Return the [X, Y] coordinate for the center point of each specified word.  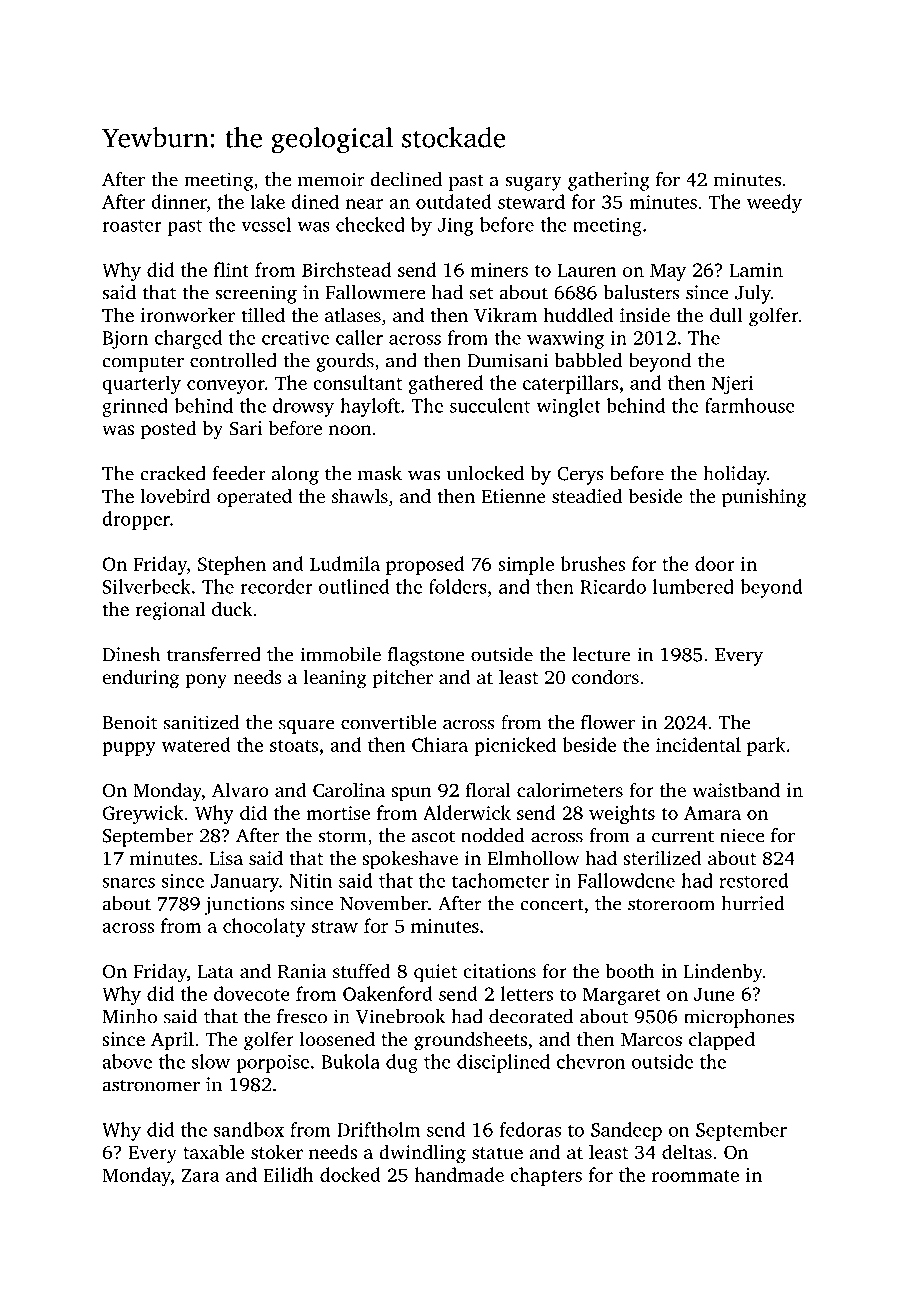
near [364, 204]
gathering [609, 181]
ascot [433, 836]
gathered [445, 384]
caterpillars [570, 384]
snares [128, 883]
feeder [239, 473]
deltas [687, 1151]
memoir [331, 179]
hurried [753, 903]
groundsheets [470, 1041]
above [127, 1061]
